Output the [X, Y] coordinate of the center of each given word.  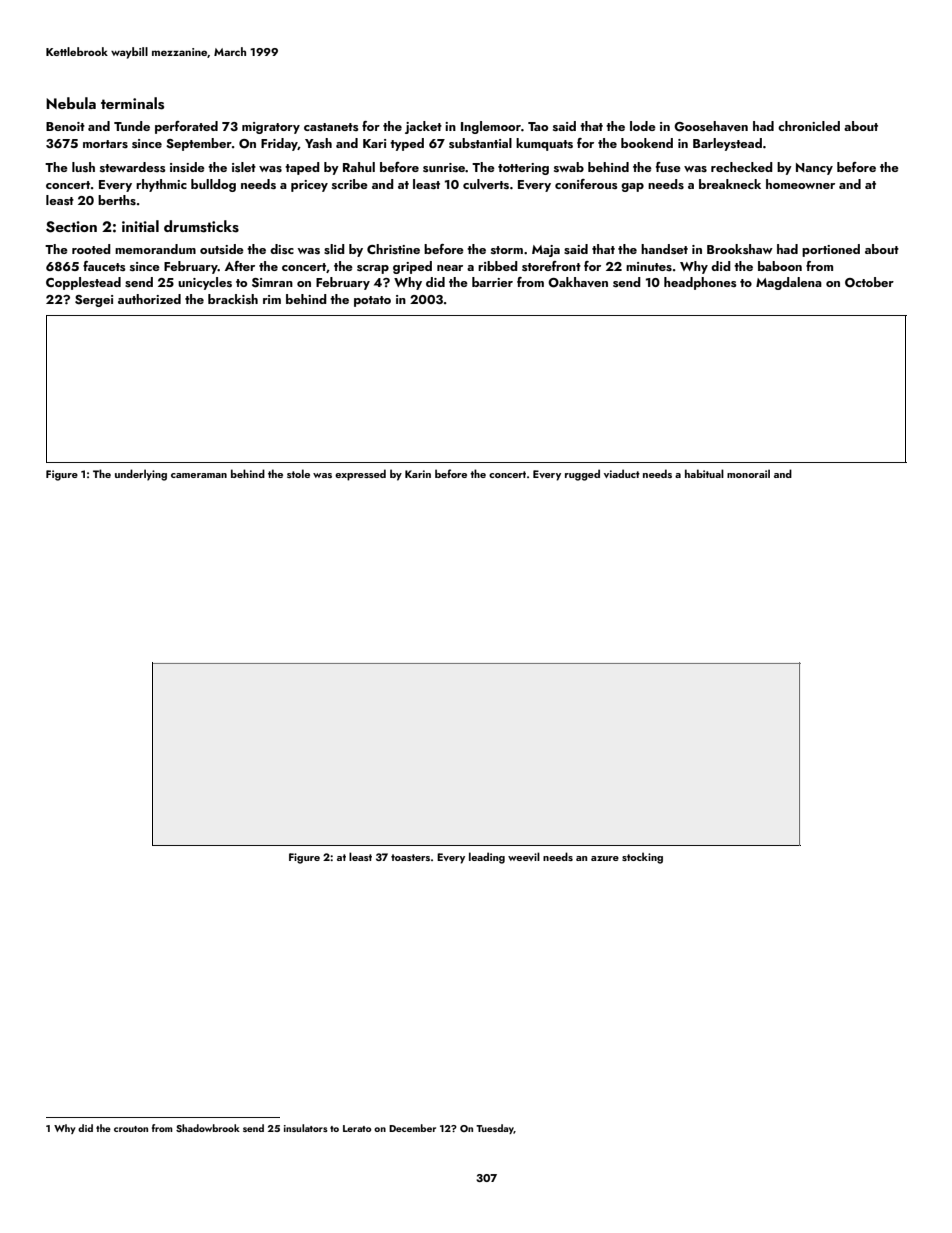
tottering [523, 169]
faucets [104, 266]
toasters [410, 857]
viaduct [622, 473]
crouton [131, 1129]
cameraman [199, 475]
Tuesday [495, 1129]
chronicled [809, 126]
